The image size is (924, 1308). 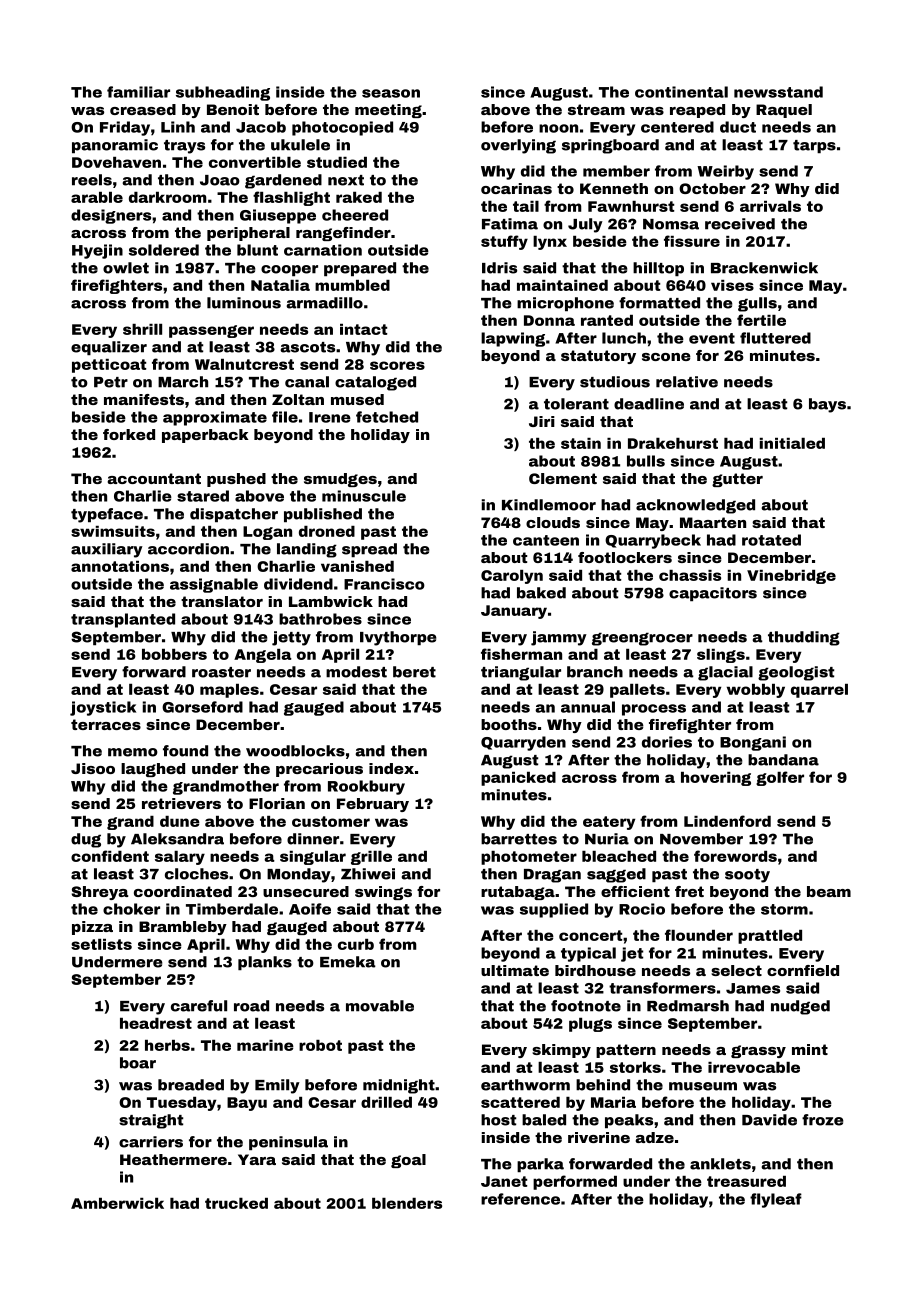 I want to click on headrest, so click(x=156, y=1023).
